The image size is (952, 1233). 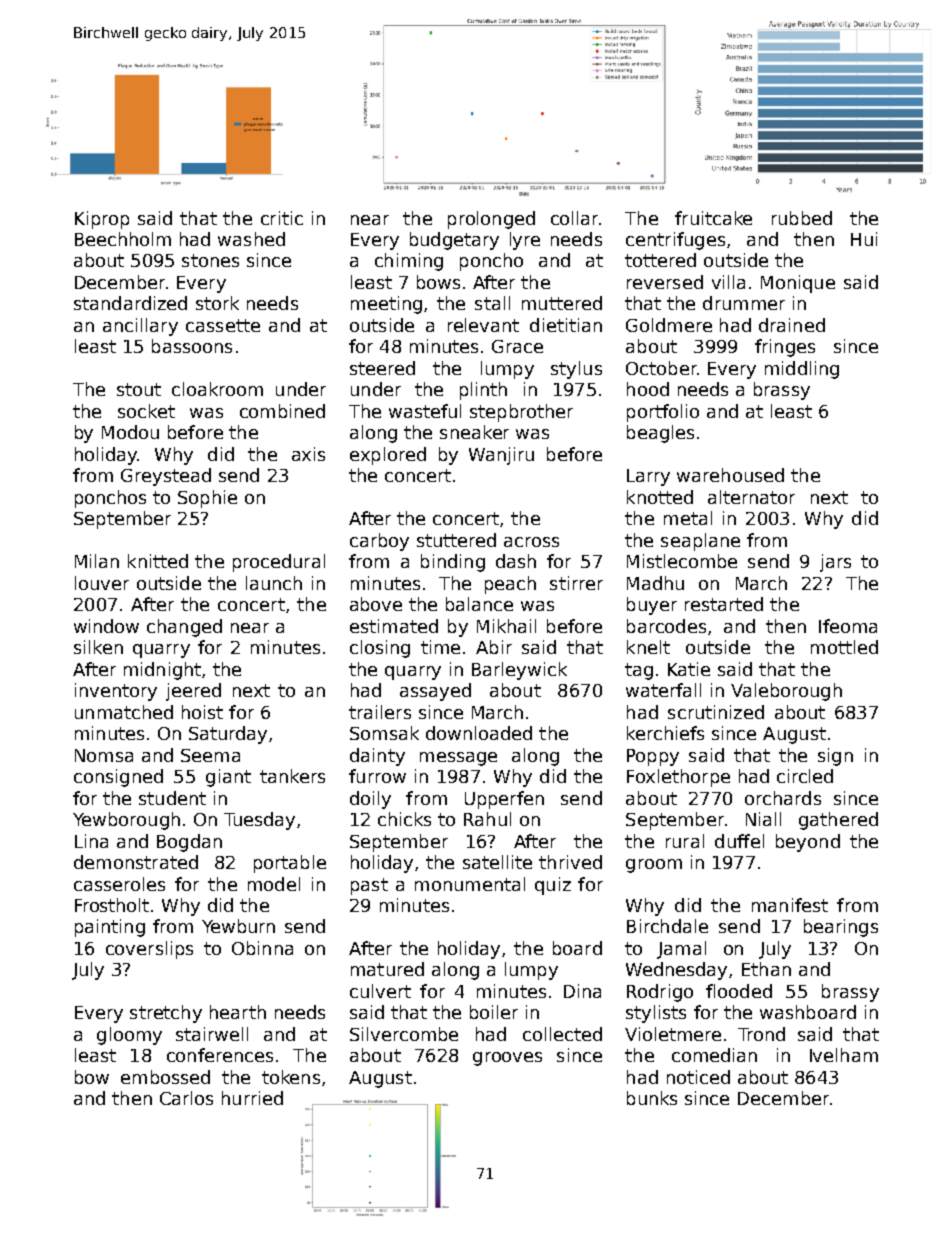 I want to click on bunks, so click(x=652, y=1098).
